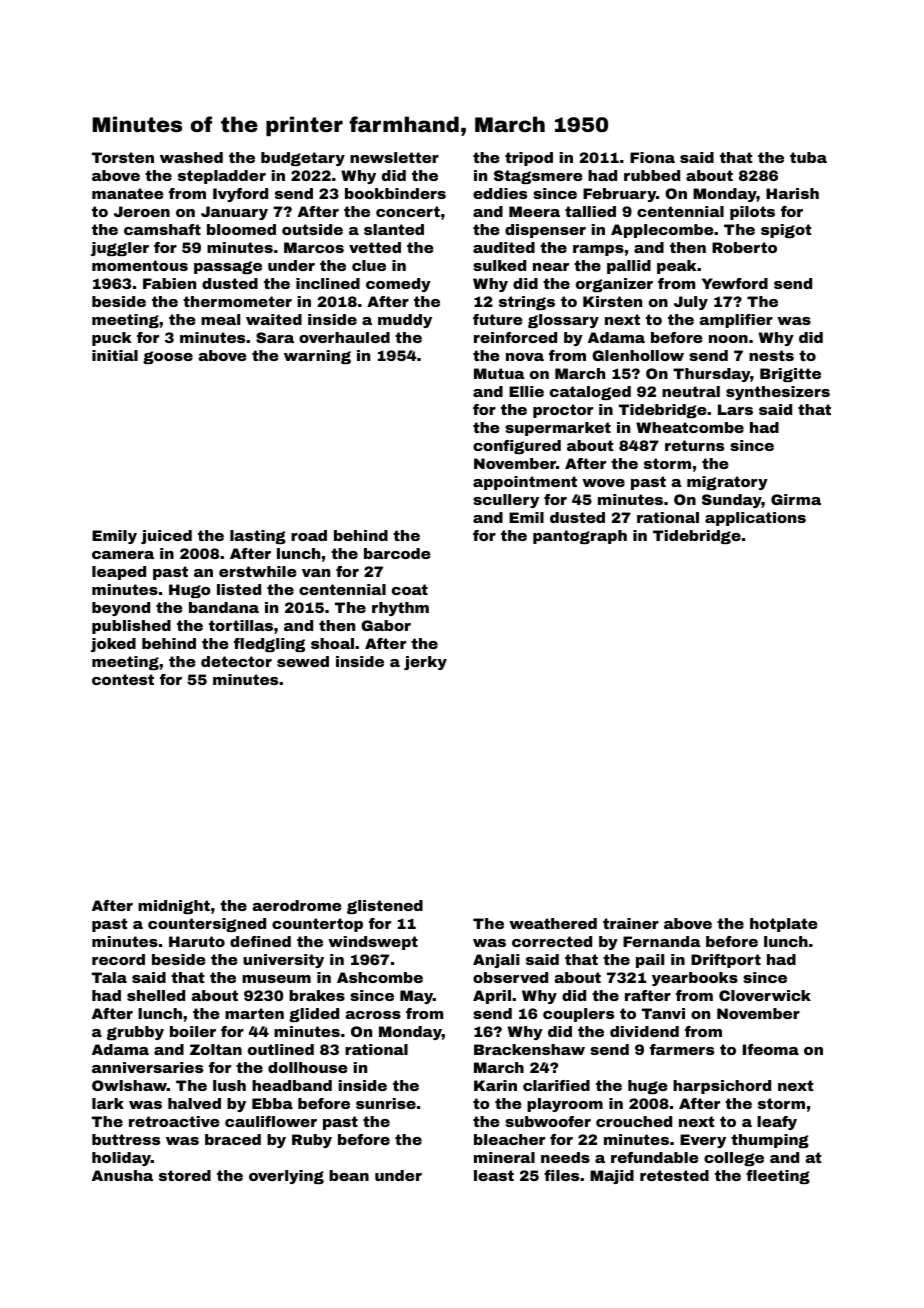 Image resolution: width=924 pixels, height=1308 pixels. Describe the element at coordinates (652, 175) in the screenshot. I see `rubbed` at that location.
